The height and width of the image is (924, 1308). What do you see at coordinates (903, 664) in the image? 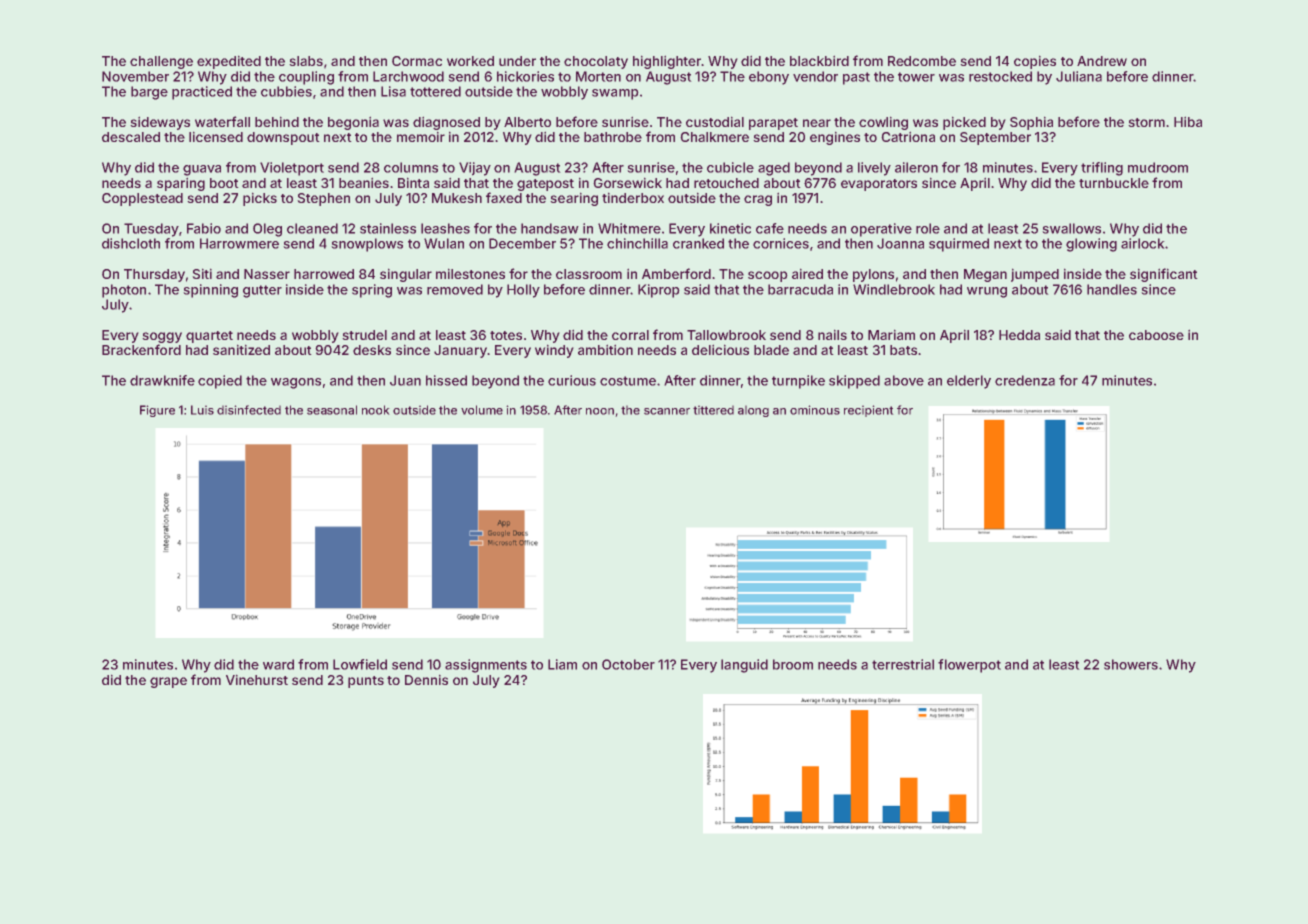
I see `terrestrial` at bounding box center [903, 664].
